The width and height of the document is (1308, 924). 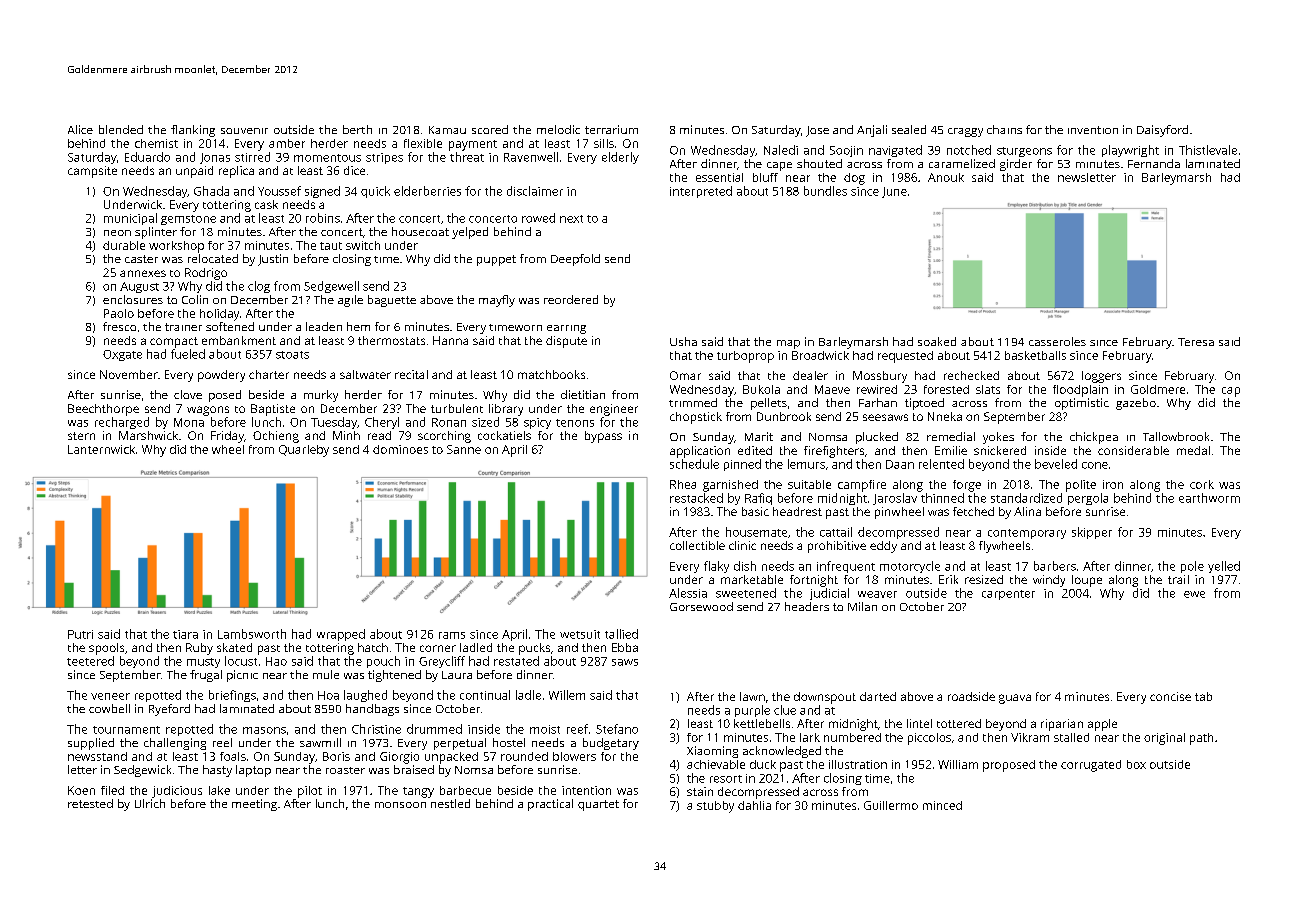 What do you see at coordinates (1162, 131) in the document?
I see `Daisyford` at bounding box center [1162, 131].
